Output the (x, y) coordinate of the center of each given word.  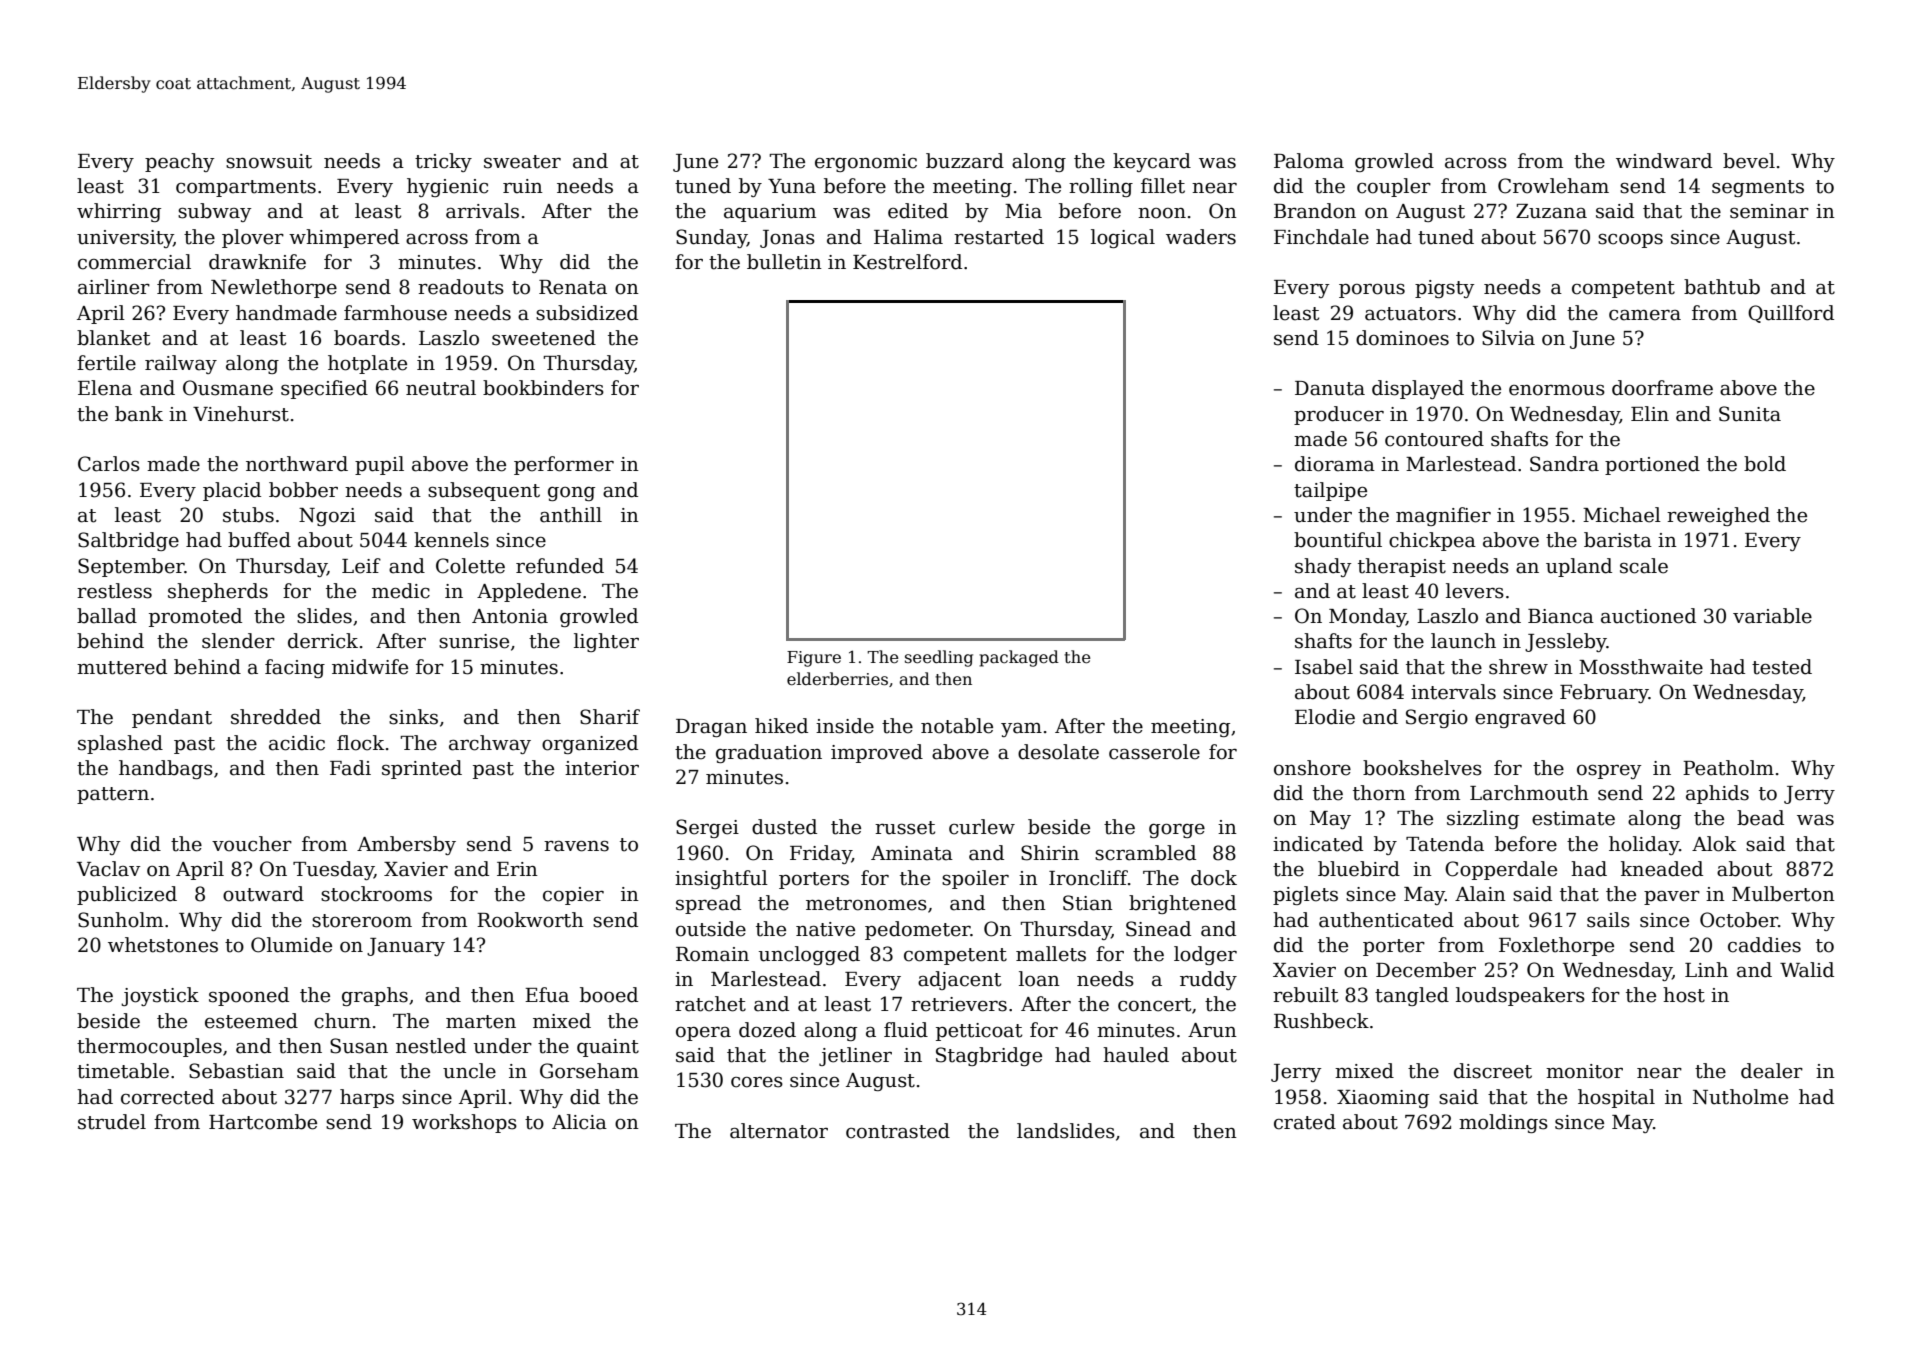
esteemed (251, 1021)
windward (1664, 161)
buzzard (965, 161)
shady (1323, 567)
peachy (179, 162)
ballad (107, 616)
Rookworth (530, 920)
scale (1644, 566)
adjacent (959, 980)
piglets (1305, 895)
